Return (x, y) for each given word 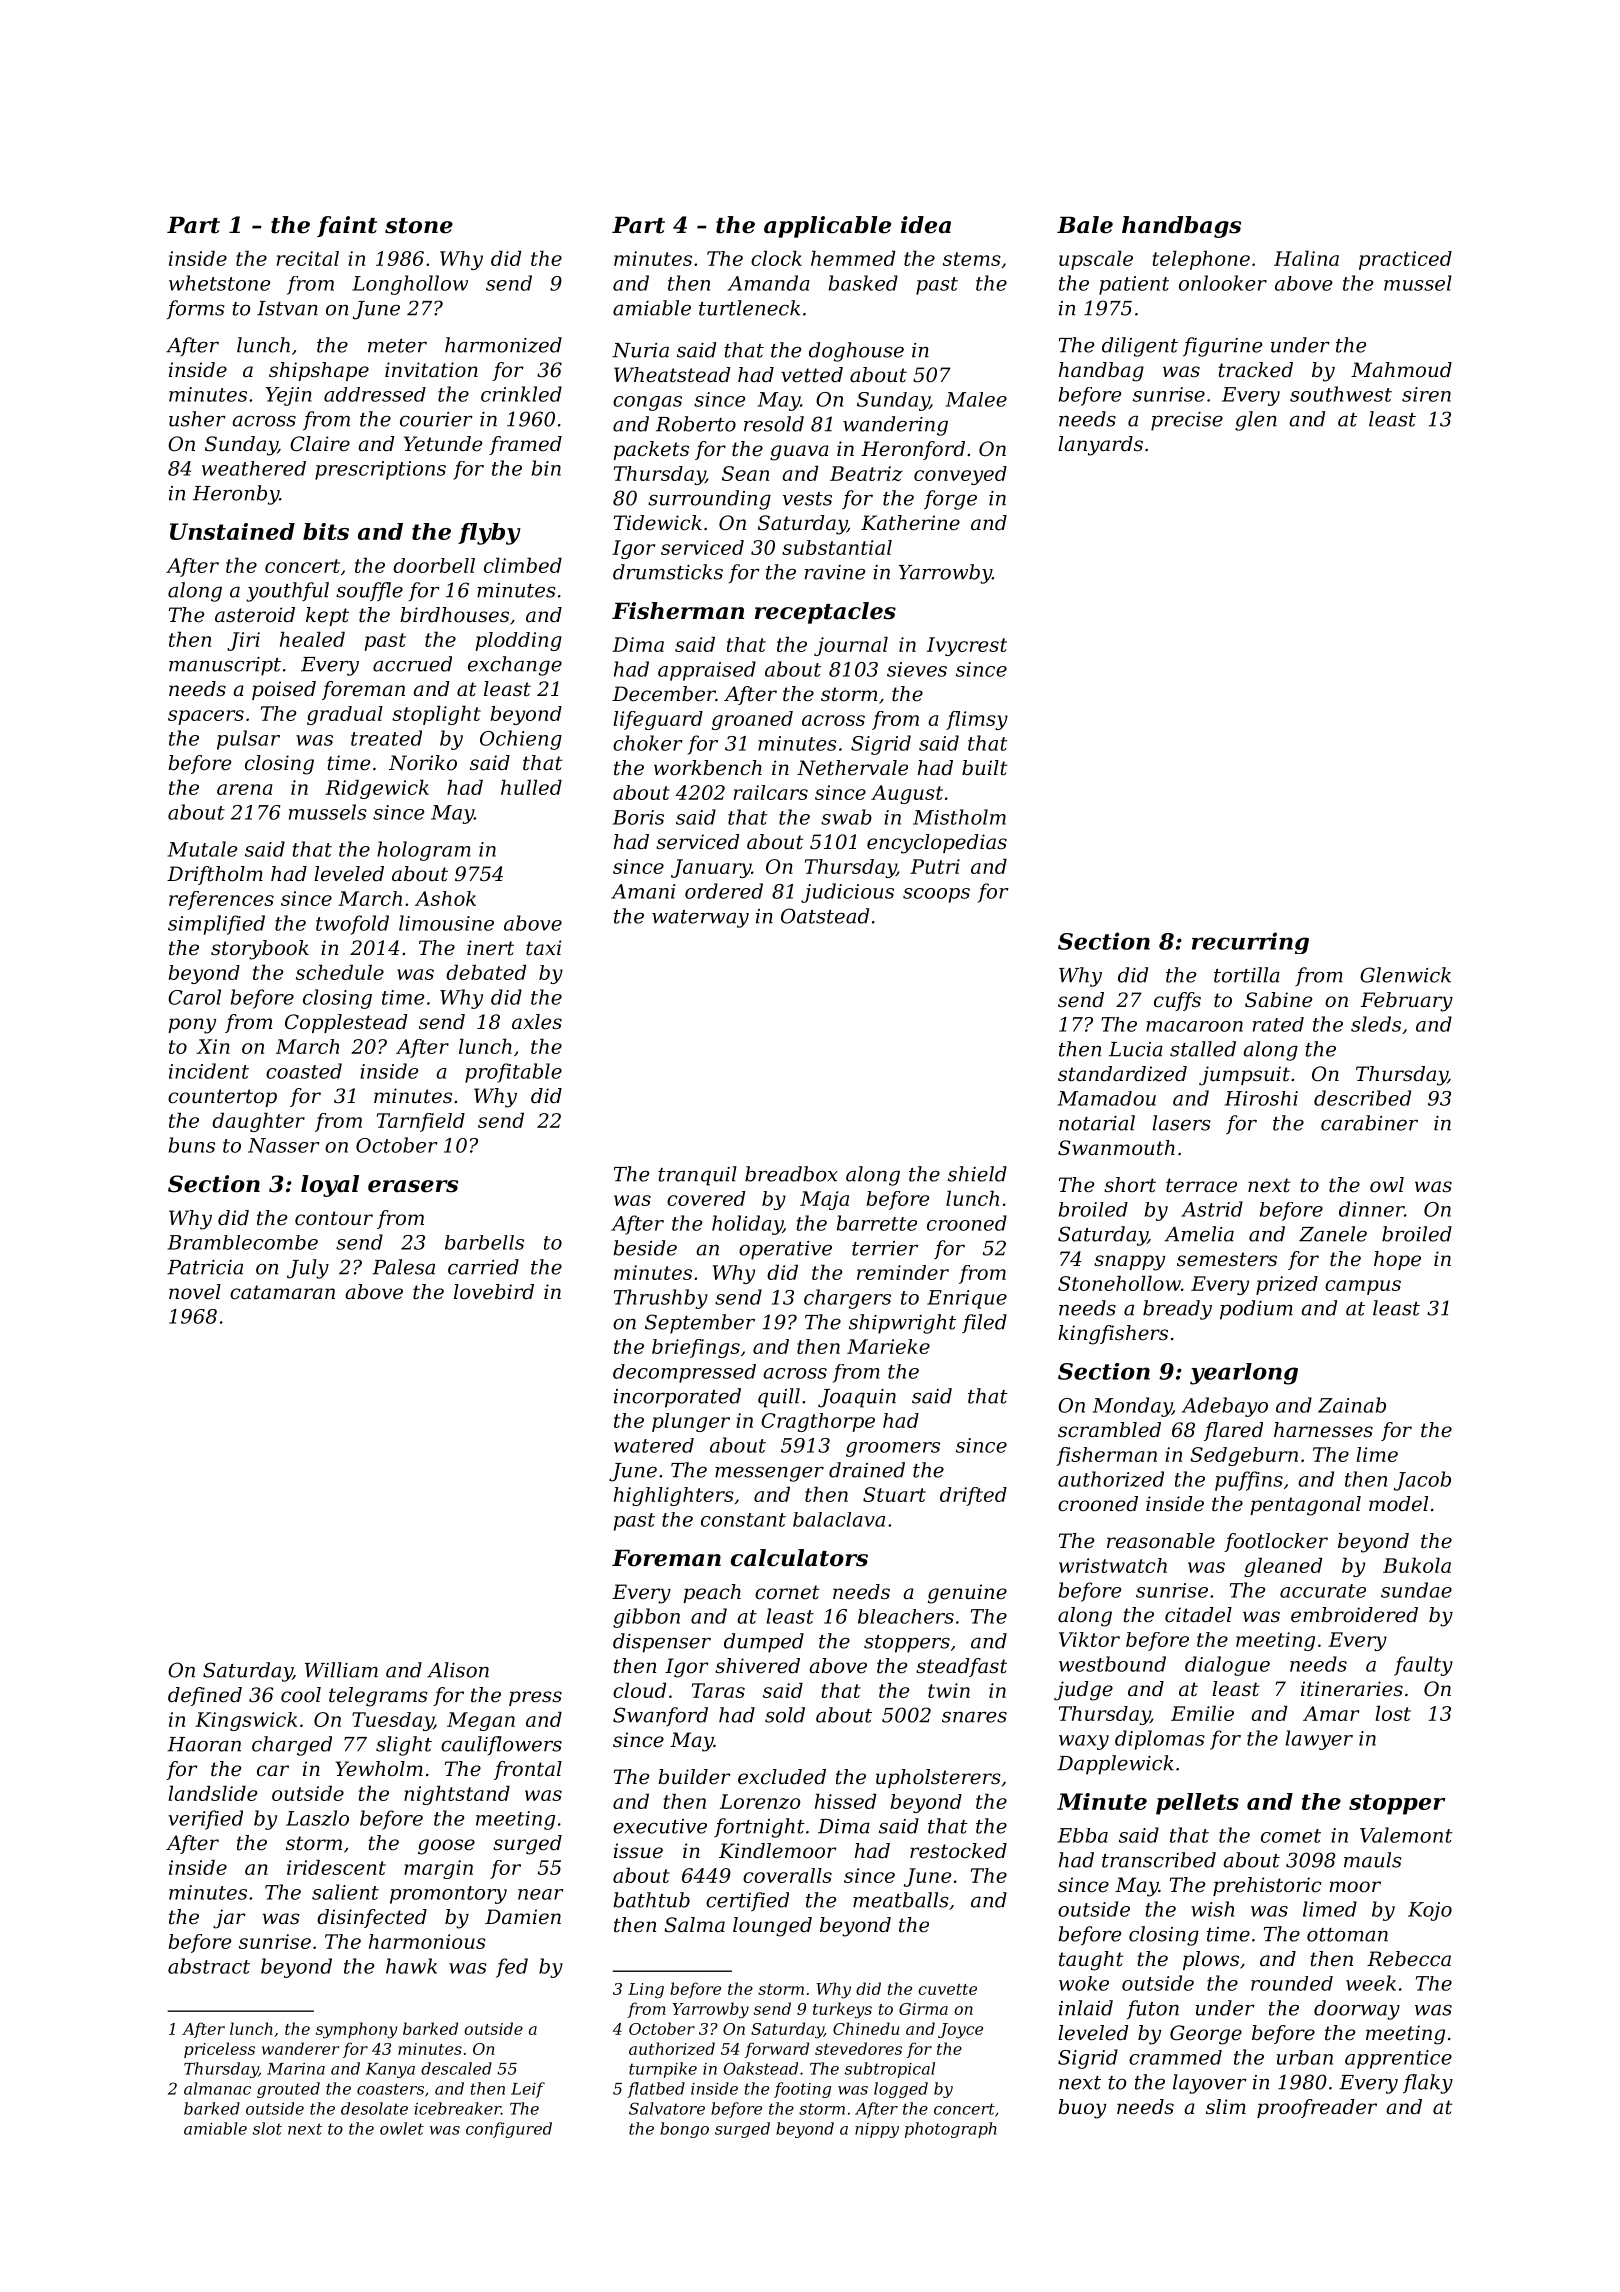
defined (205, 1696)
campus (1363, 1287)
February (1407, 1002)
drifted (973, 1496)
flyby (489, 534)
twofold (352, 925)
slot (267, 2128)
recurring (1250, 943)
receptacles (825, 613)
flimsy (977, 720)
